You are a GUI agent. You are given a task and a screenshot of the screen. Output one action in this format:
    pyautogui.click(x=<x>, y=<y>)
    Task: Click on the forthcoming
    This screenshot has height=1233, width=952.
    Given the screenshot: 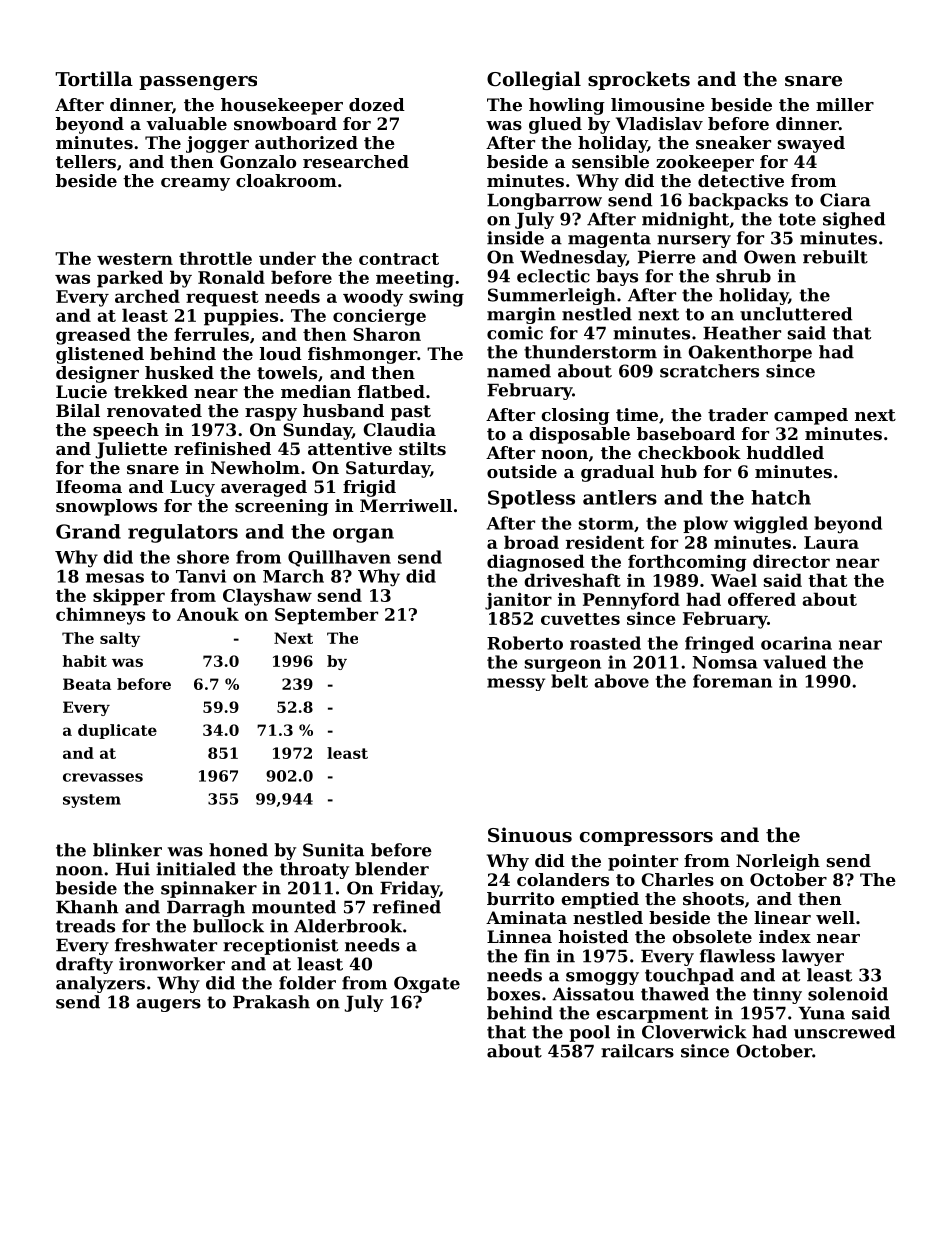 What is the action you would take?
    pyautogui.click(x=687, y=563)
